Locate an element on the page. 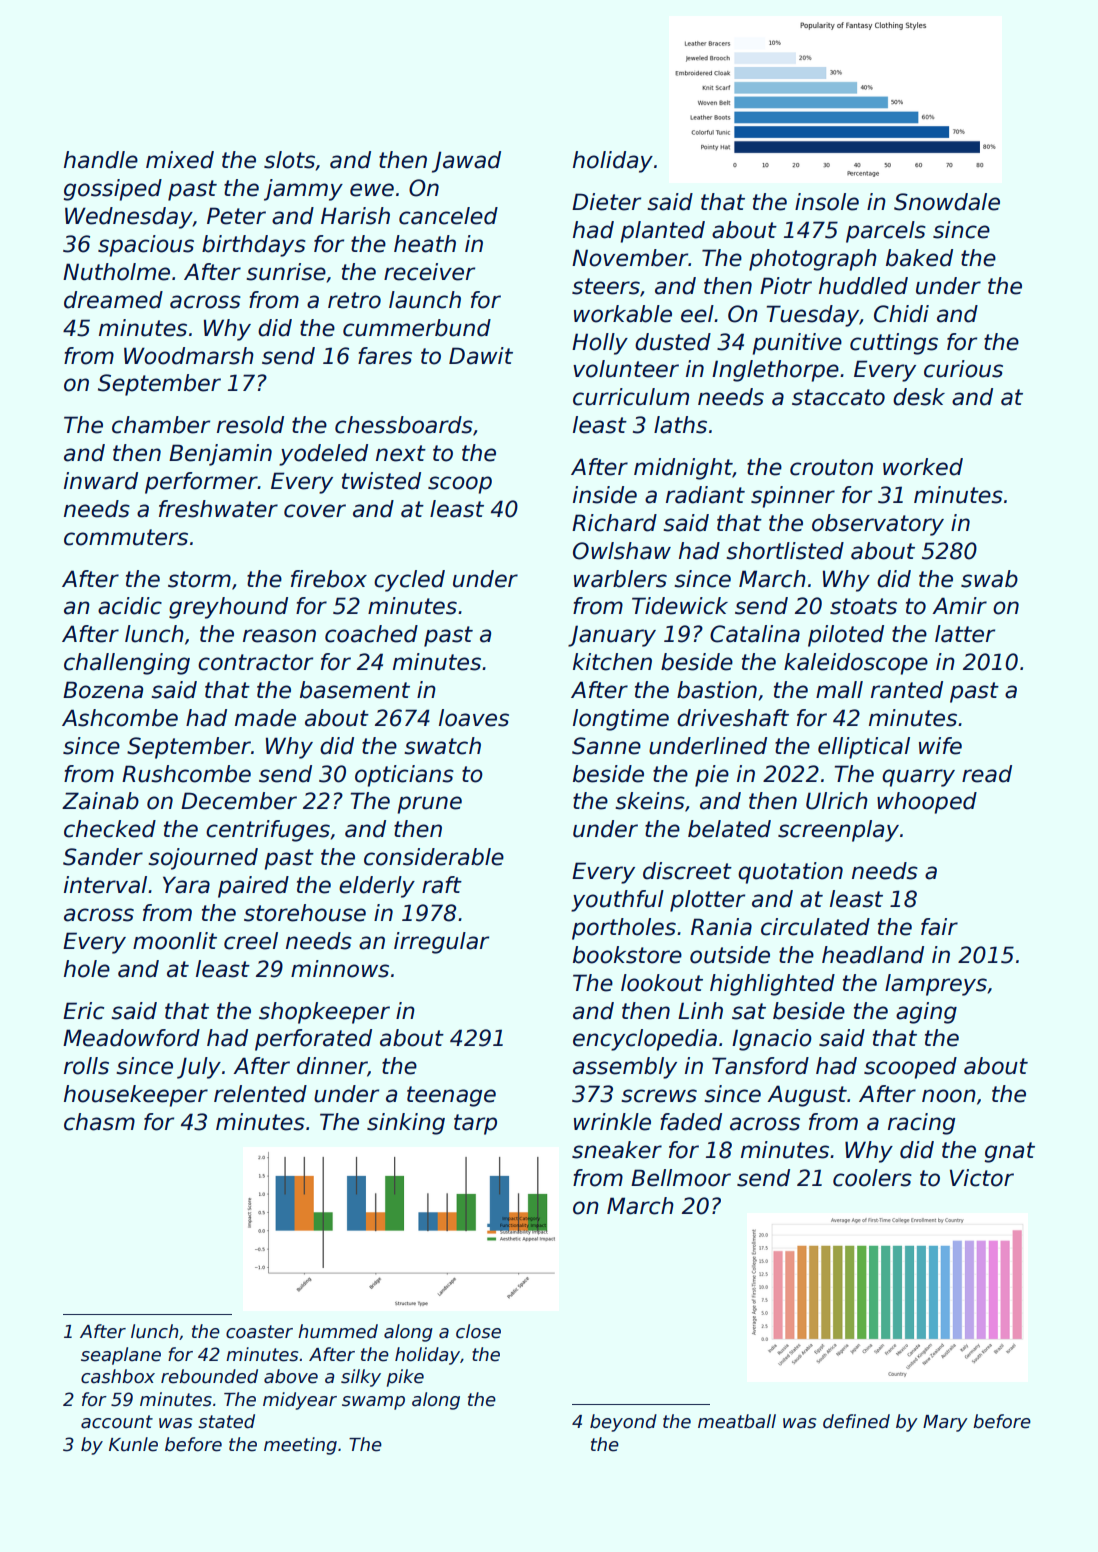  meeting is located at coordinates (300, 1446).
